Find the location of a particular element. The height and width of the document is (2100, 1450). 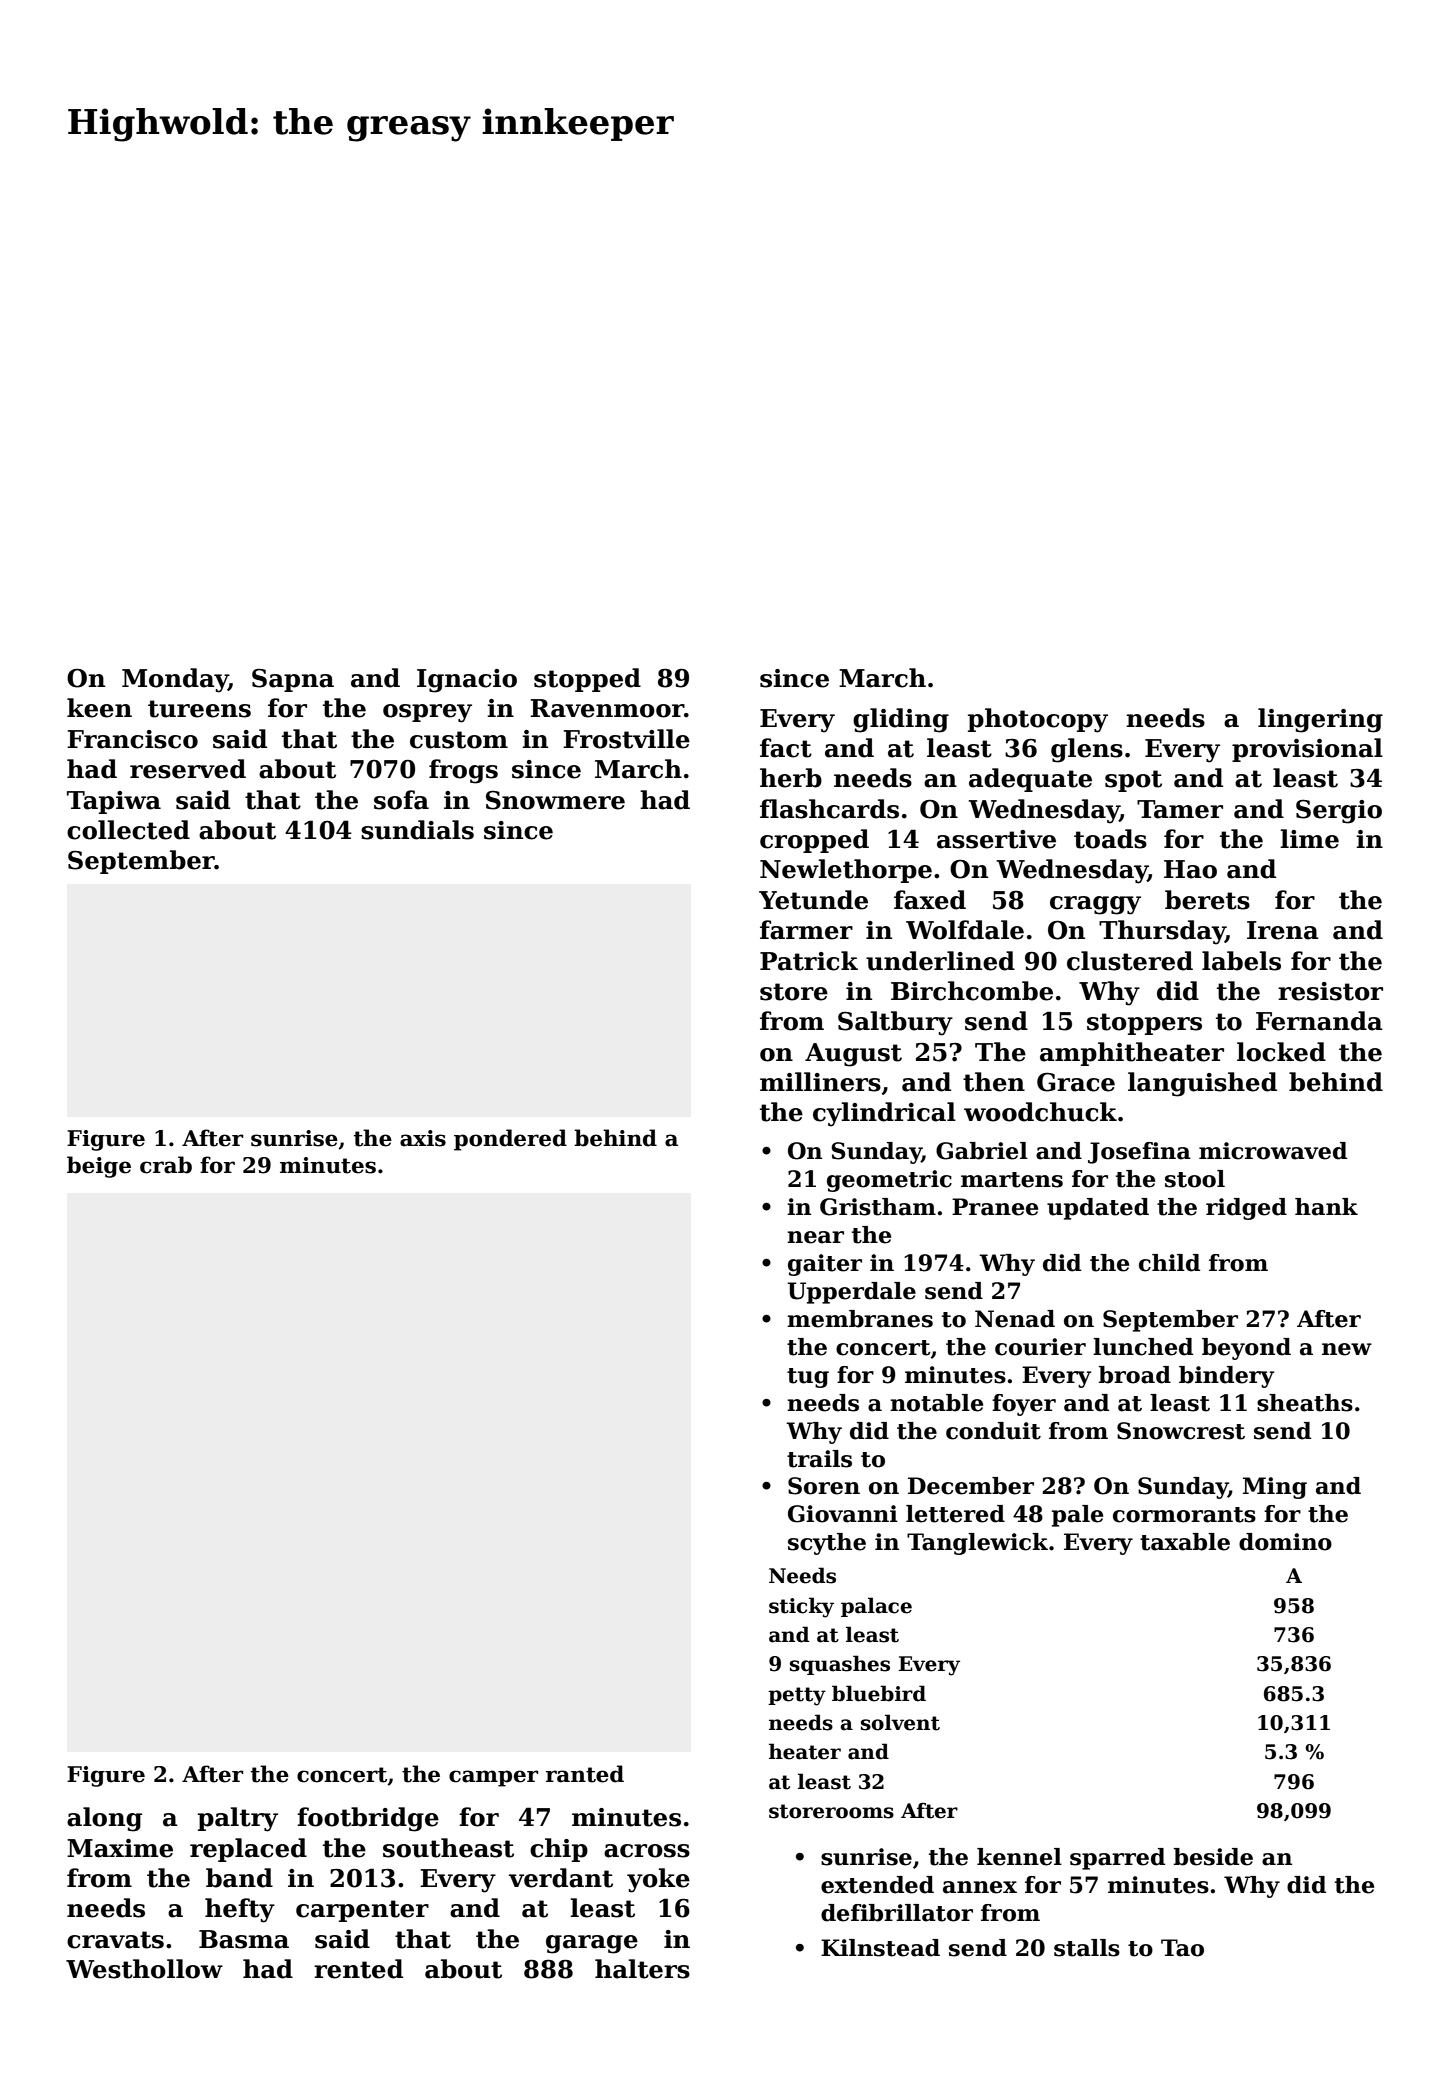

beige is located at coordinates (99, 1167).
